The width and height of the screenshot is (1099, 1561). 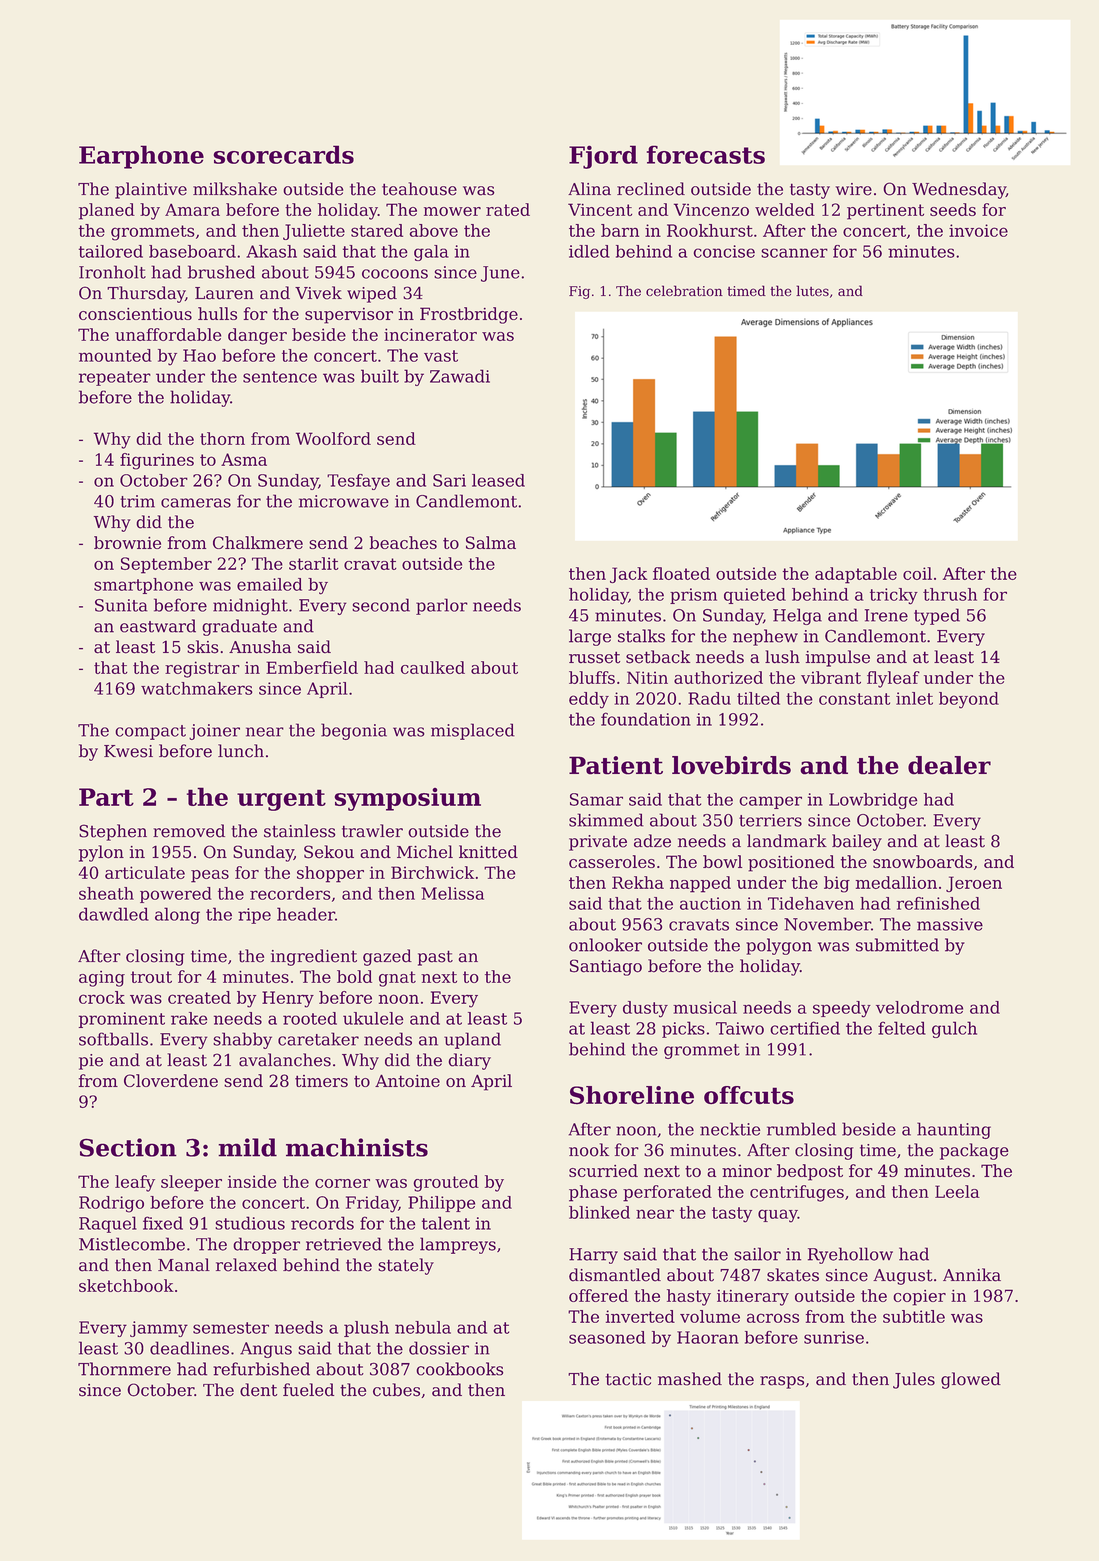 I want to click on upland, so click(x=472, y=1040).
